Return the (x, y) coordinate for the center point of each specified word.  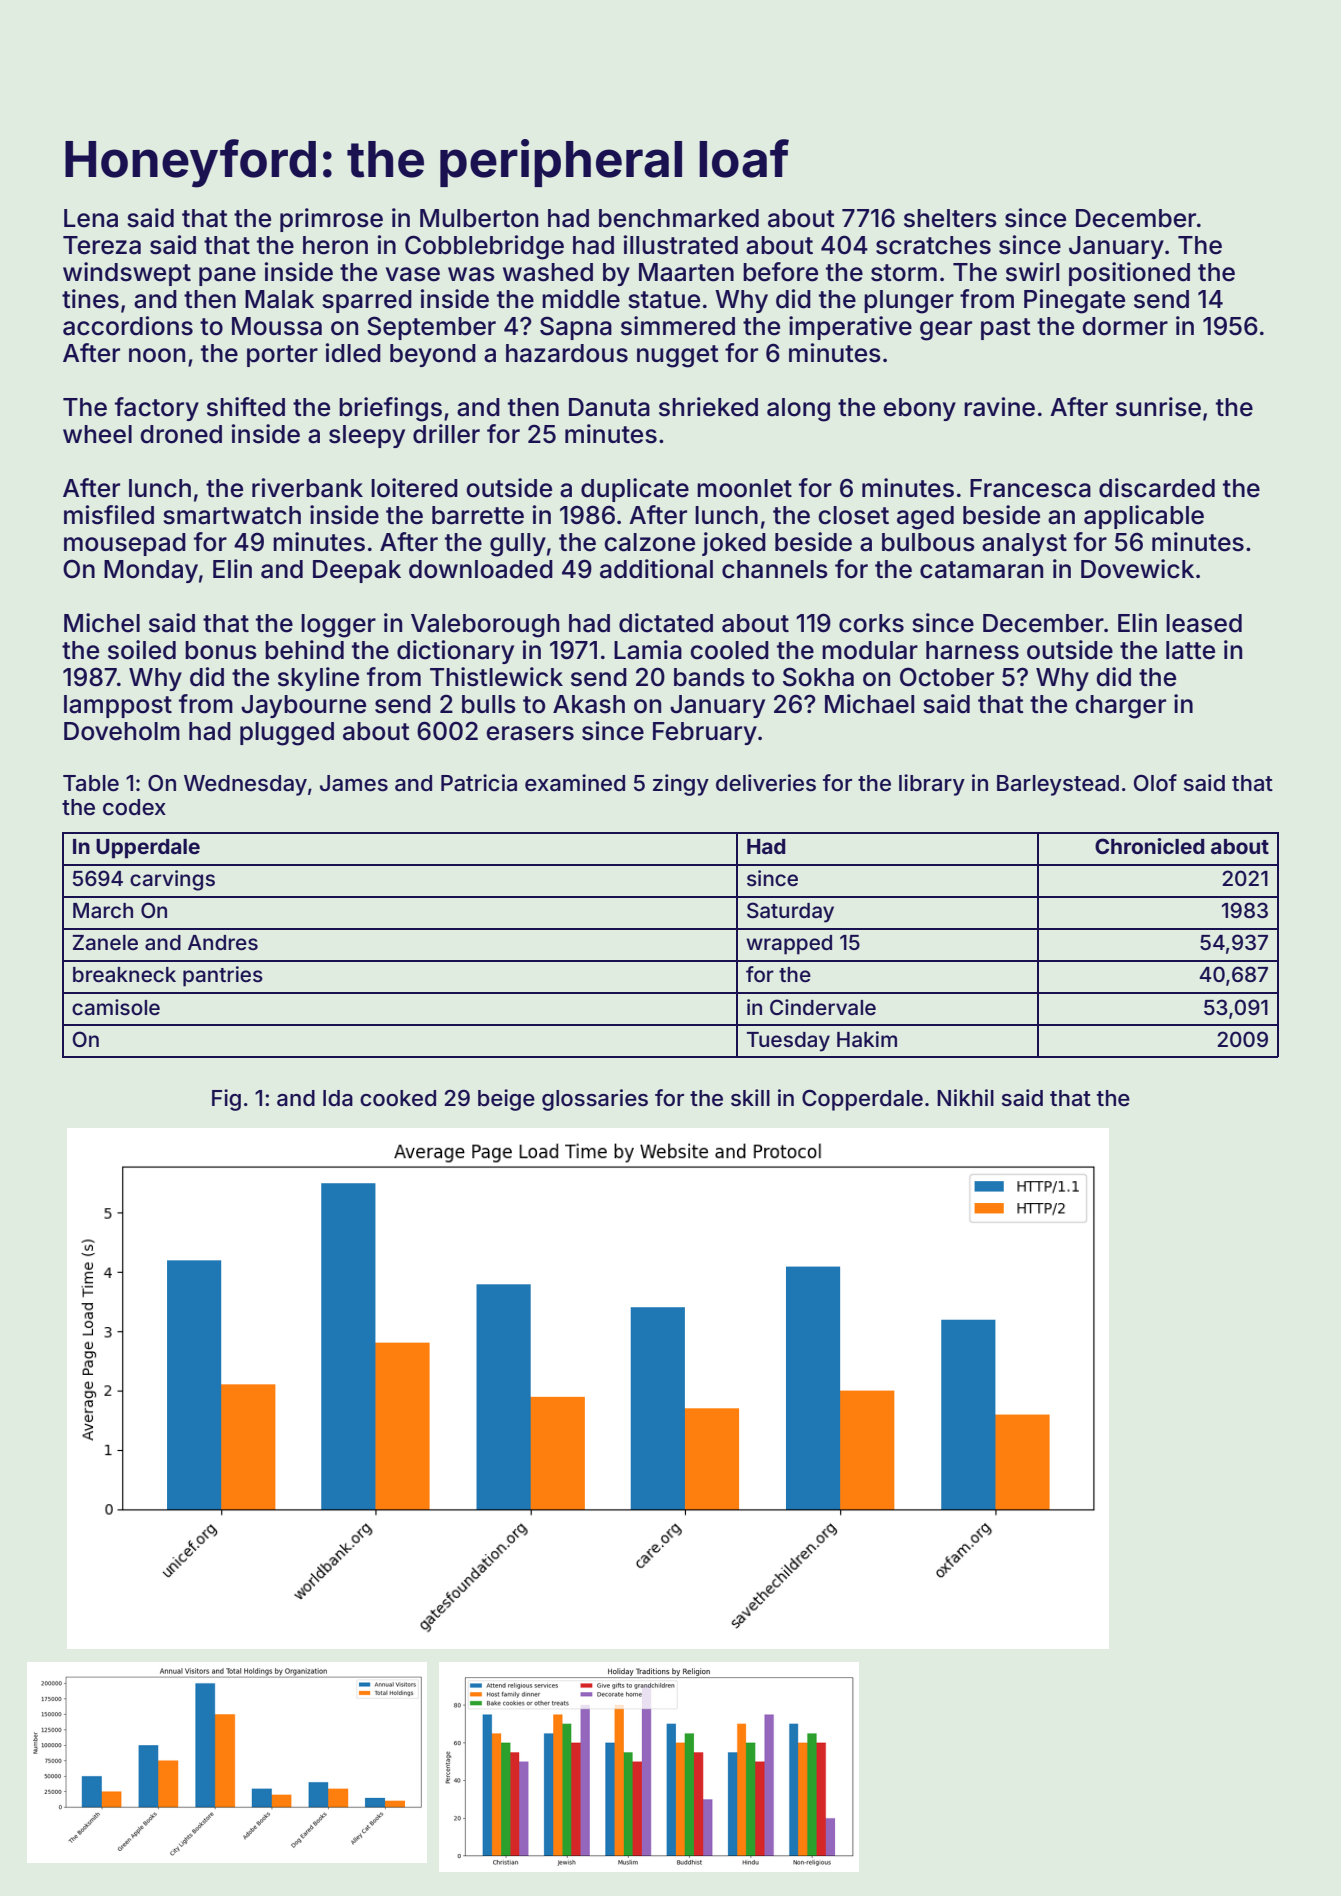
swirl (1032, 272)
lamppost (118, 706)
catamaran (981, 570)
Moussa (277, 326)
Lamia (648, 650)
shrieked (708, 407)
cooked (398, 1098)
